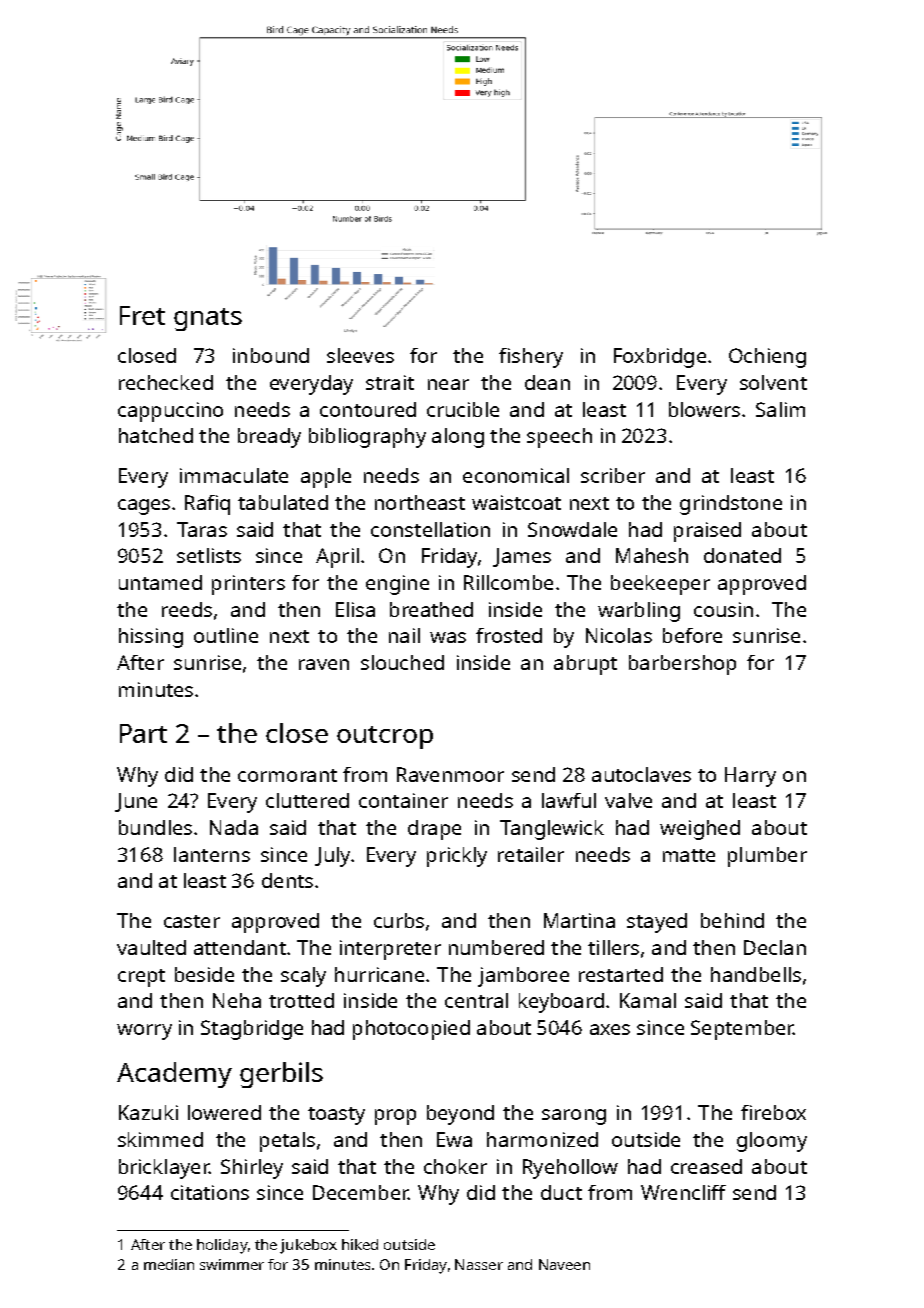  What do you see at coordinates (531, 358) in the screenshot?
I see `fishery` at bounding box center [531, 358].
